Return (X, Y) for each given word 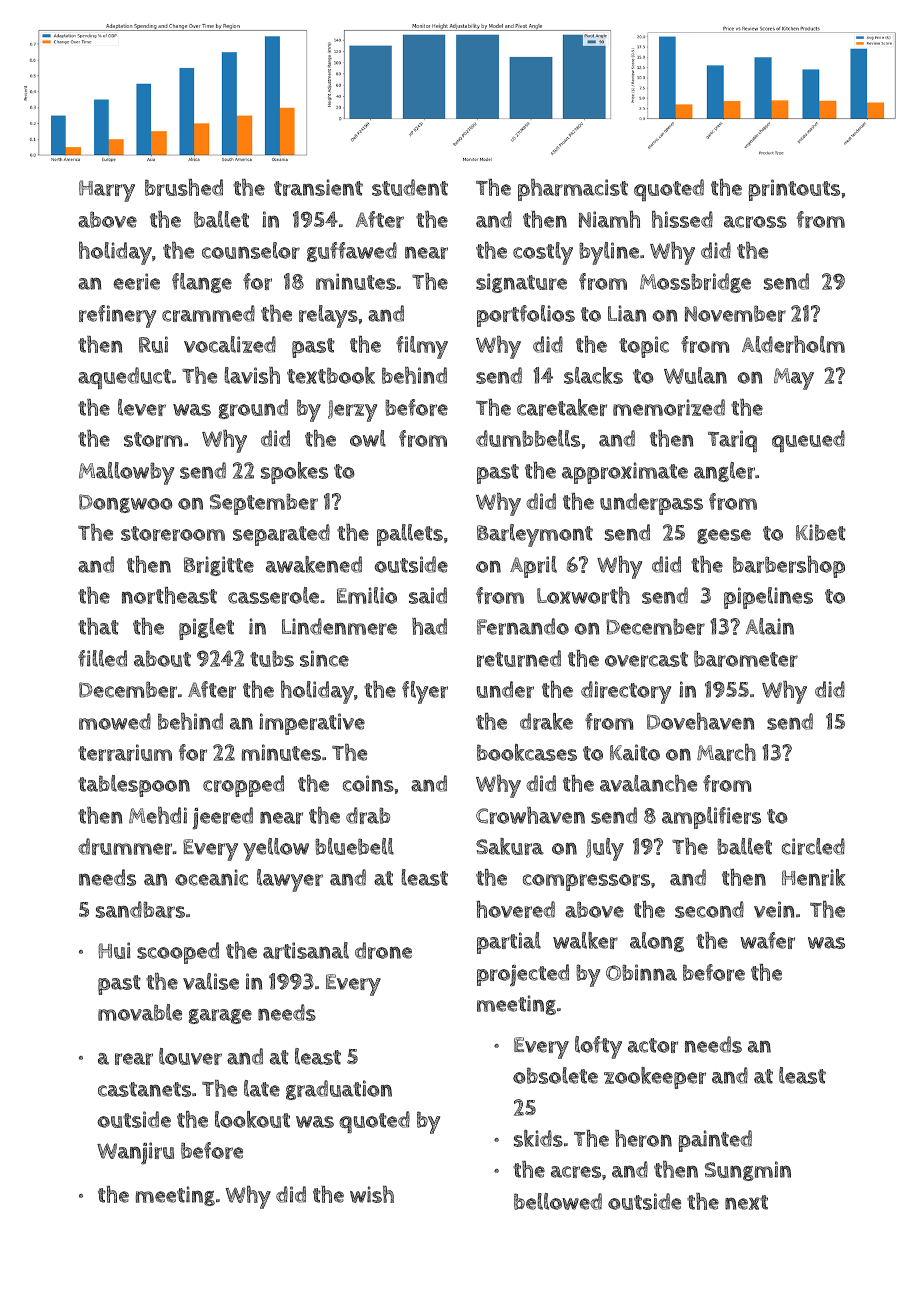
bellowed (558, 1201)
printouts (794, 190)
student (410, 187)
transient (318, 187)
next (746, 1202)
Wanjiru (135, 1153)
